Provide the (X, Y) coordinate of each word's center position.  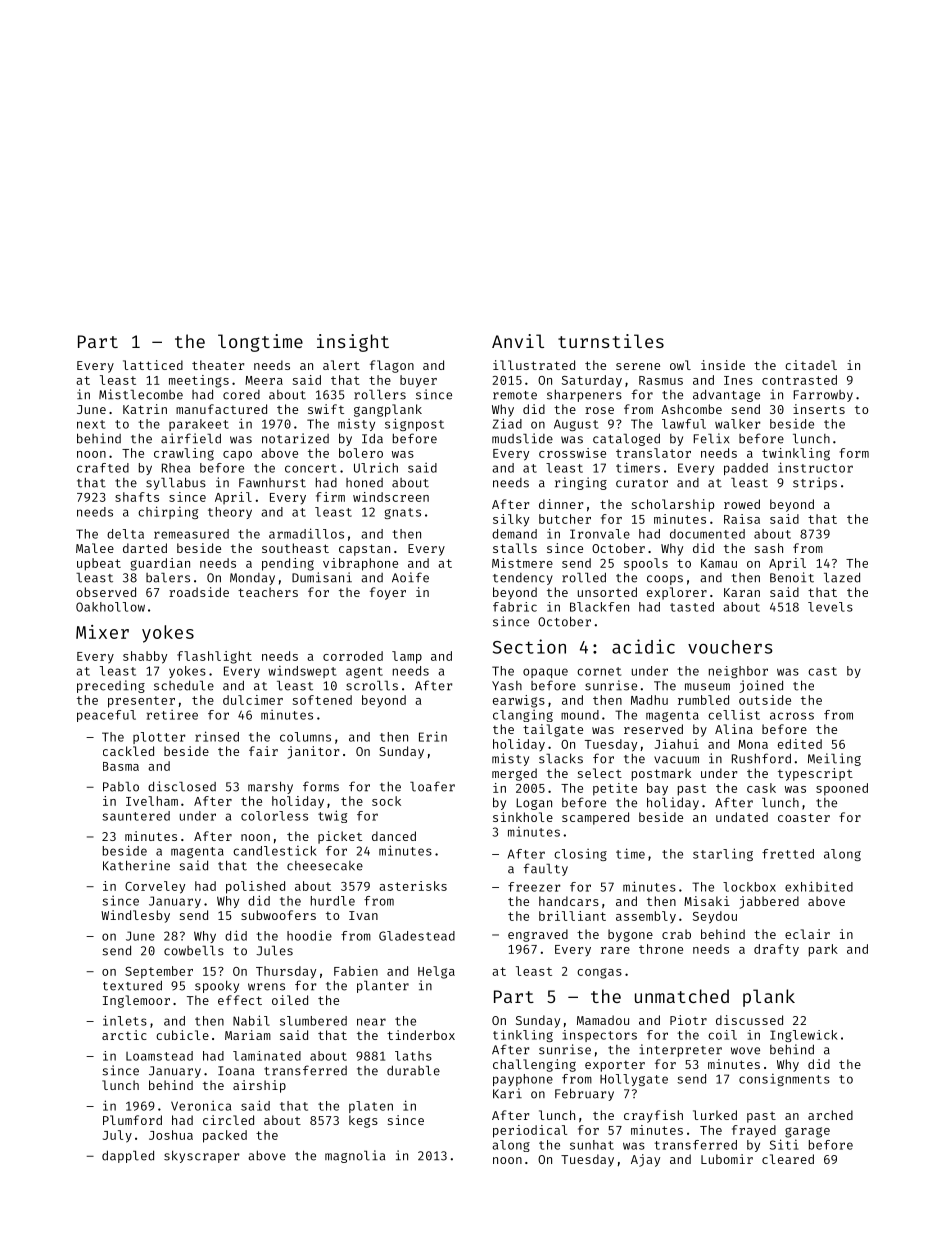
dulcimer (253, 700)
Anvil (518, 341)
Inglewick (804, 1036)
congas (599, 973)
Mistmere (522, 563)
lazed (842, 577)
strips (815, 483)
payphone (523, 1080)
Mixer (102, 632)
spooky (217, 986)
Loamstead (159, 1056)
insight (353, 343)
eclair (807, 934)
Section (529, 646)
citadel (811, 365)
